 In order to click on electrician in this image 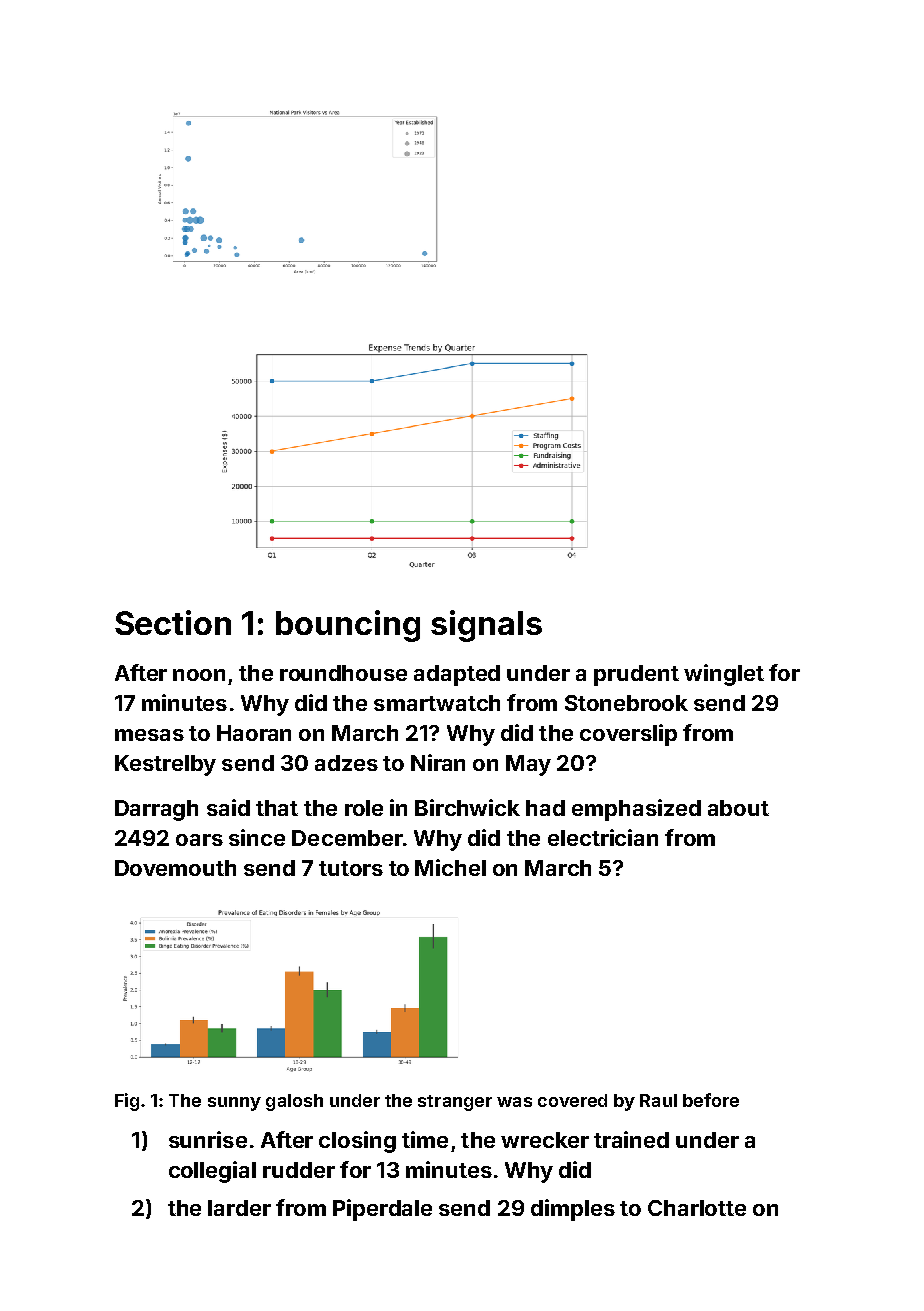, I will do `click(603, 837)`.
